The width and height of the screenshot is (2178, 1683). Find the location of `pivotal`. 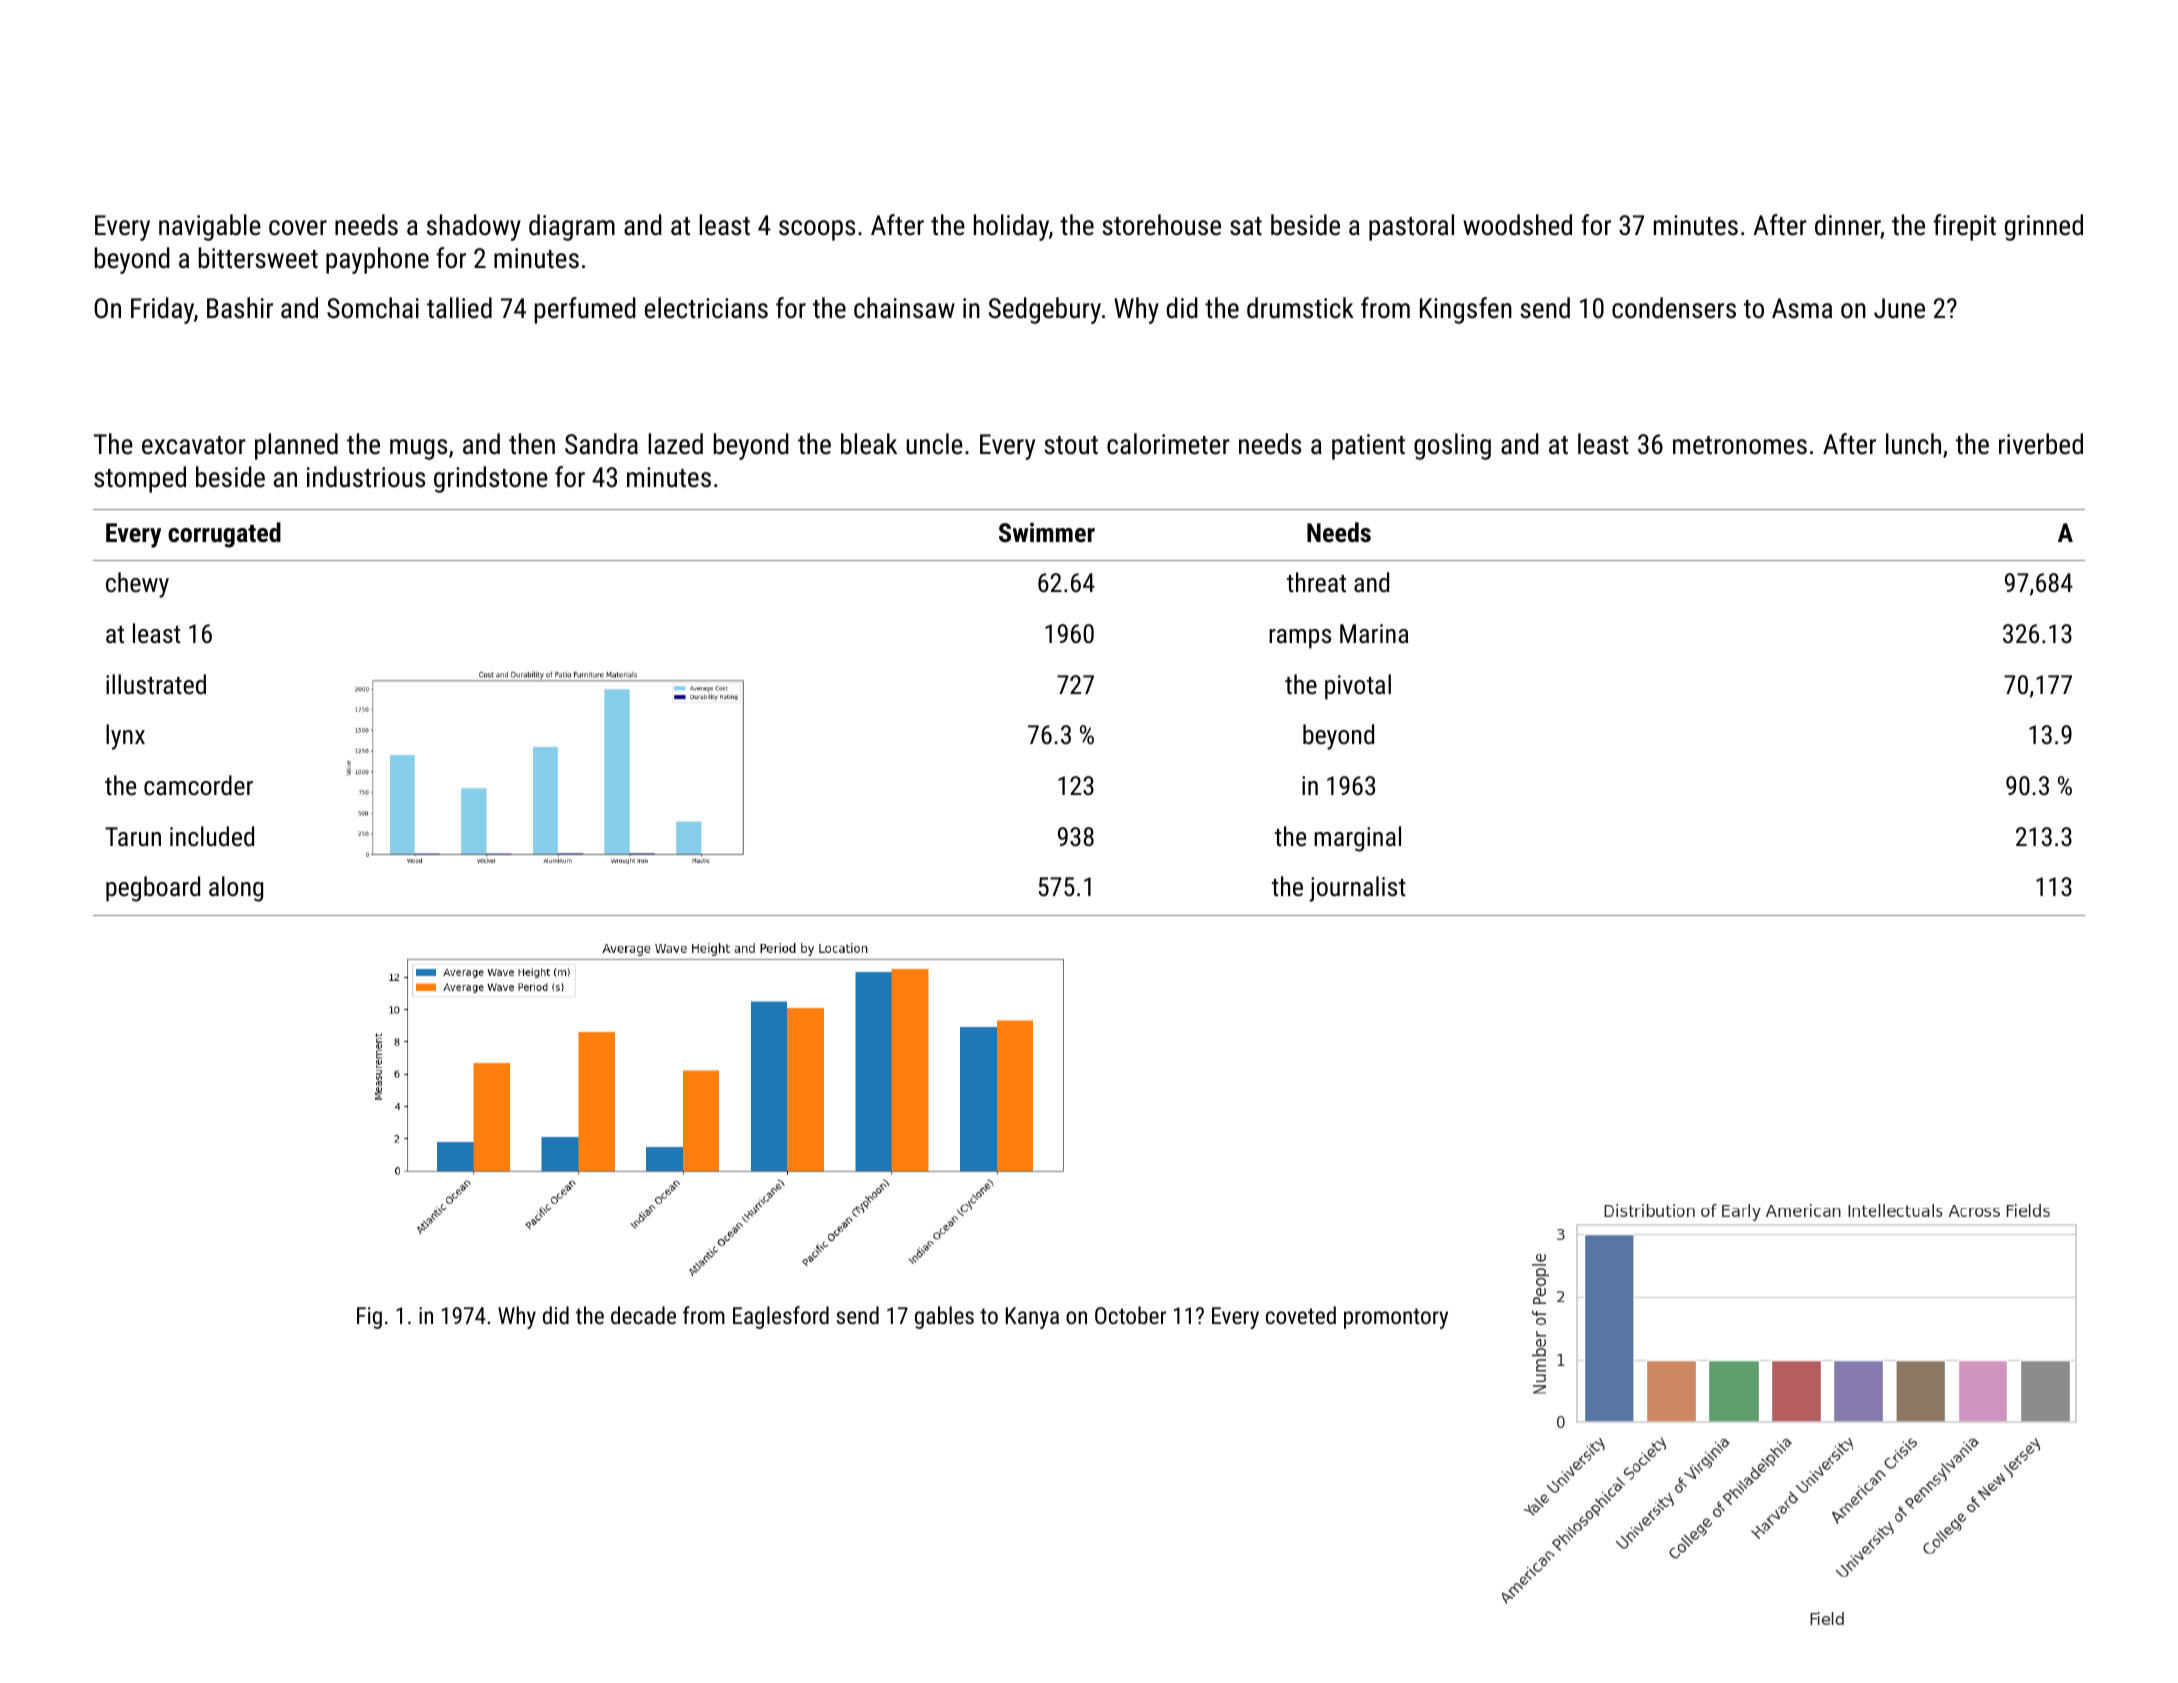

pivotal is located at coordinates (1358, 687).
